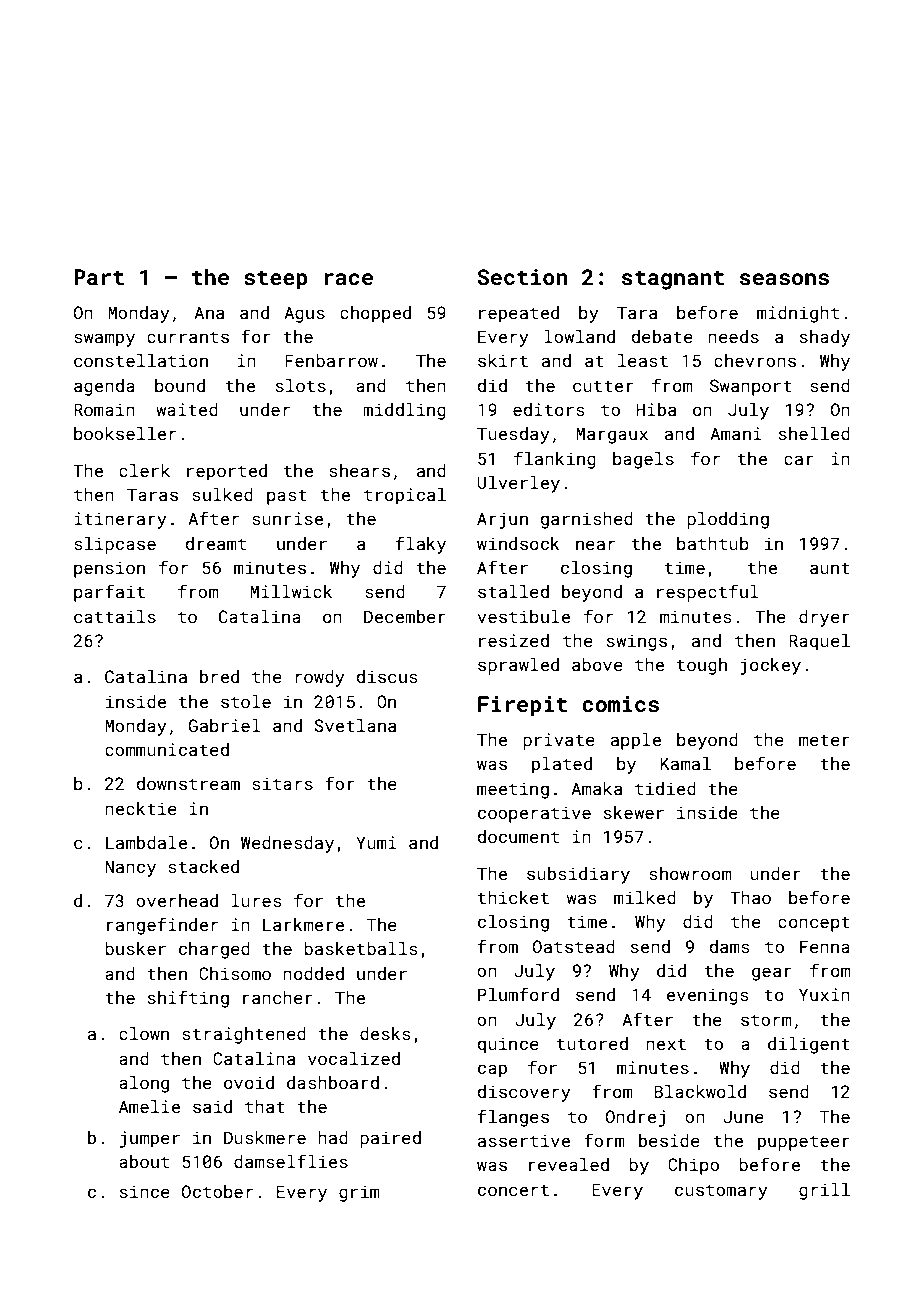 This page has height=1308, width=924. I want to click on swampy, so click(104, 340).
